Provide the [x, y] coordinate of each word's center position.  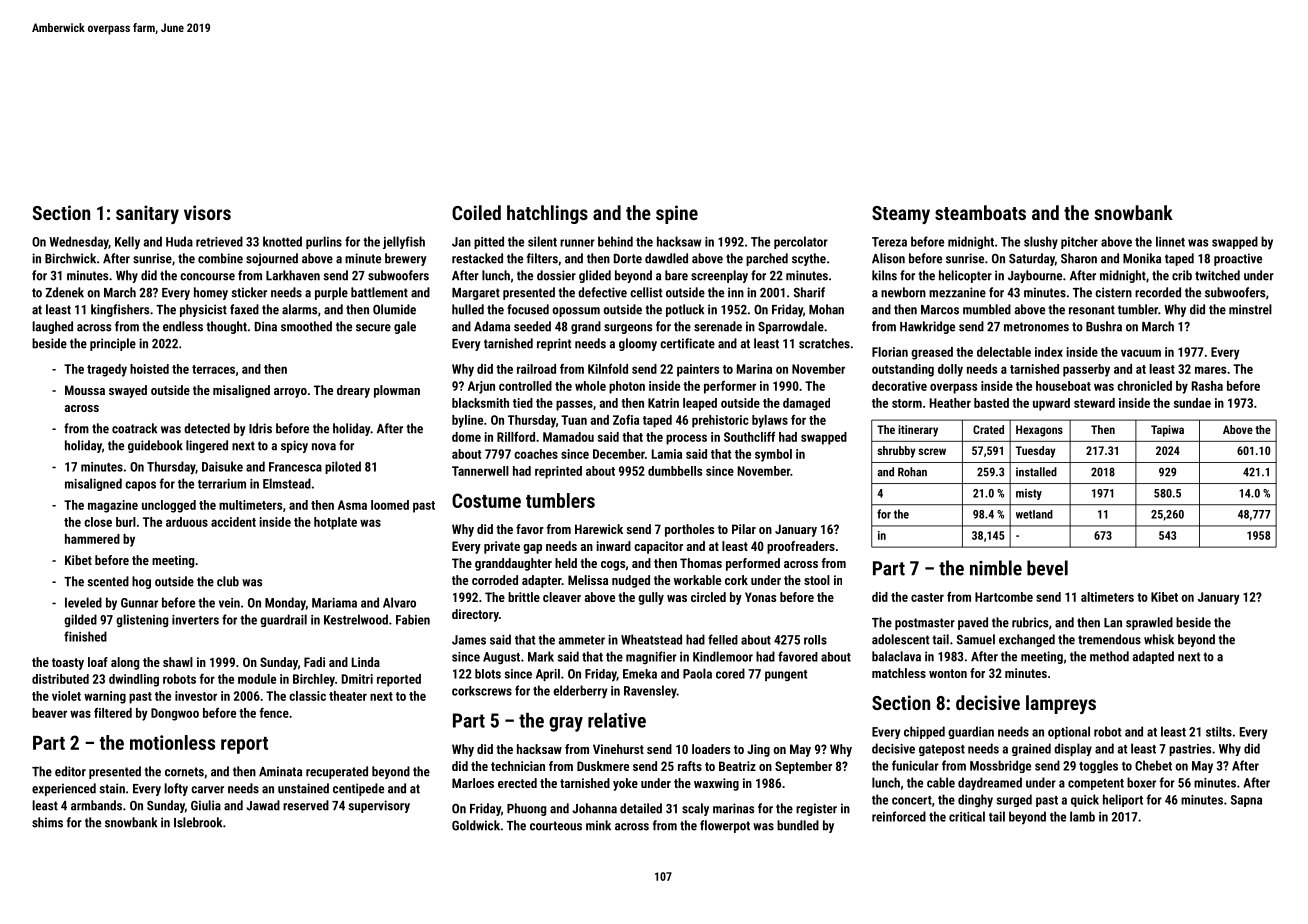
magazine [113, 506]
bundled [798, 825]
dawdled [666, 258]
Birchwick [70, 258]
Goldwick [476, 825]
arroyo [290, 393]
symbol [773, 455]
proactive [1238, 259]
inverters [195, 620]
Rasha [1207, 386]
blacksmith [480, 403]
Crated [988, 429]
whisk [1159, 639]
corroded [495, 580]
